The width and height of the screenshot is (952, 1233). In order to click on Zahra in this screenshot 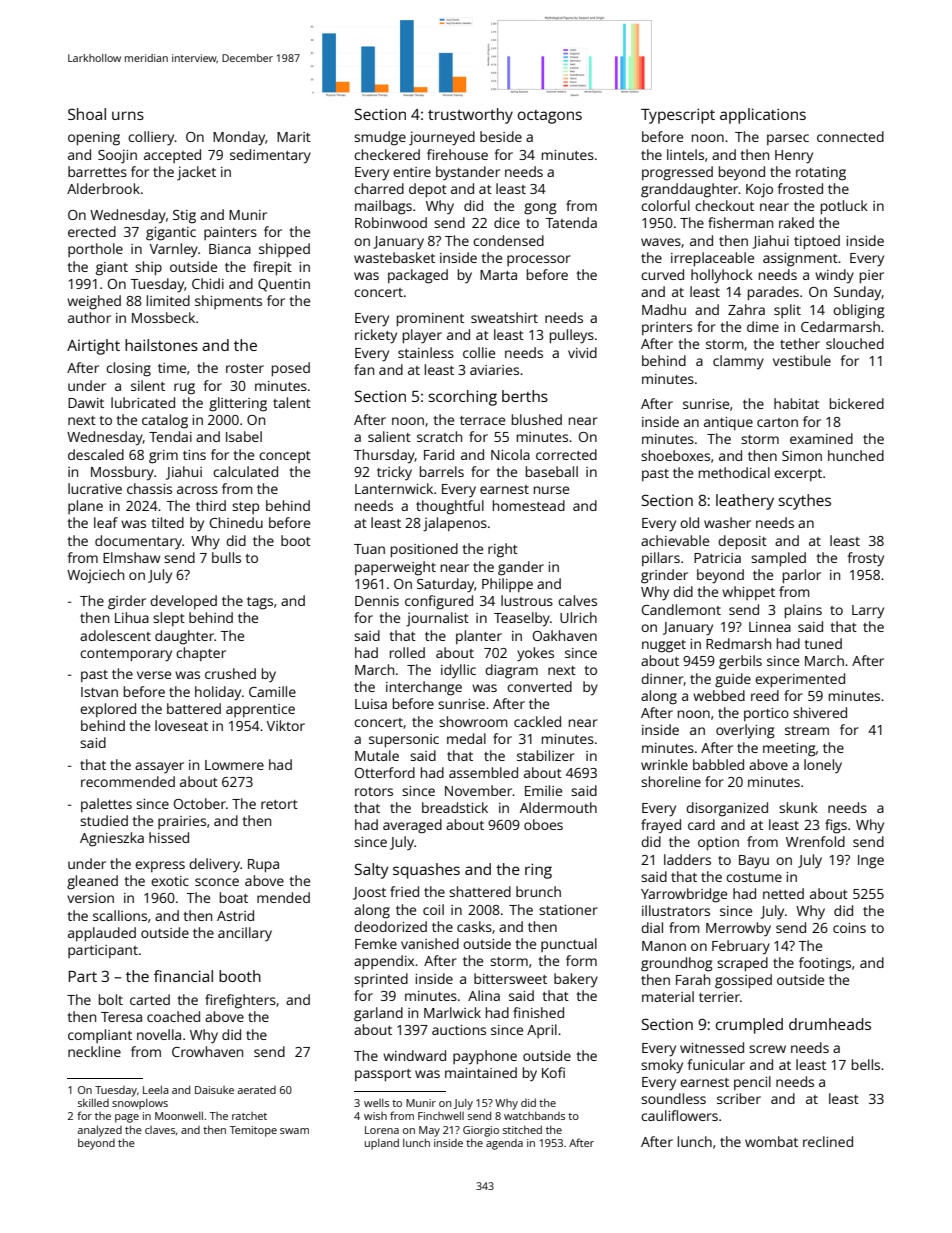, I will do `click(746, 309)`.
